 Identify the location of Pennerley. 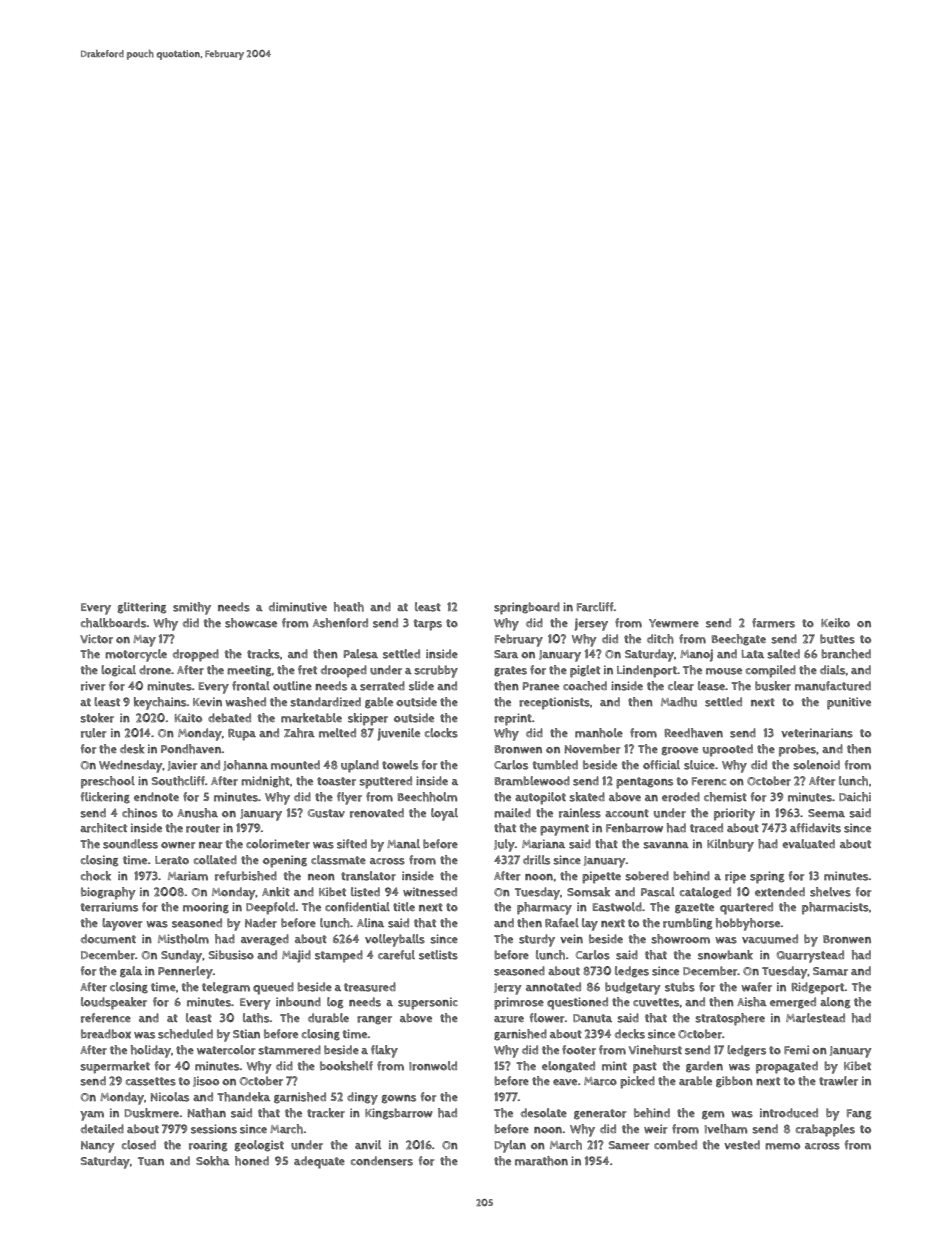
(185, 972).
